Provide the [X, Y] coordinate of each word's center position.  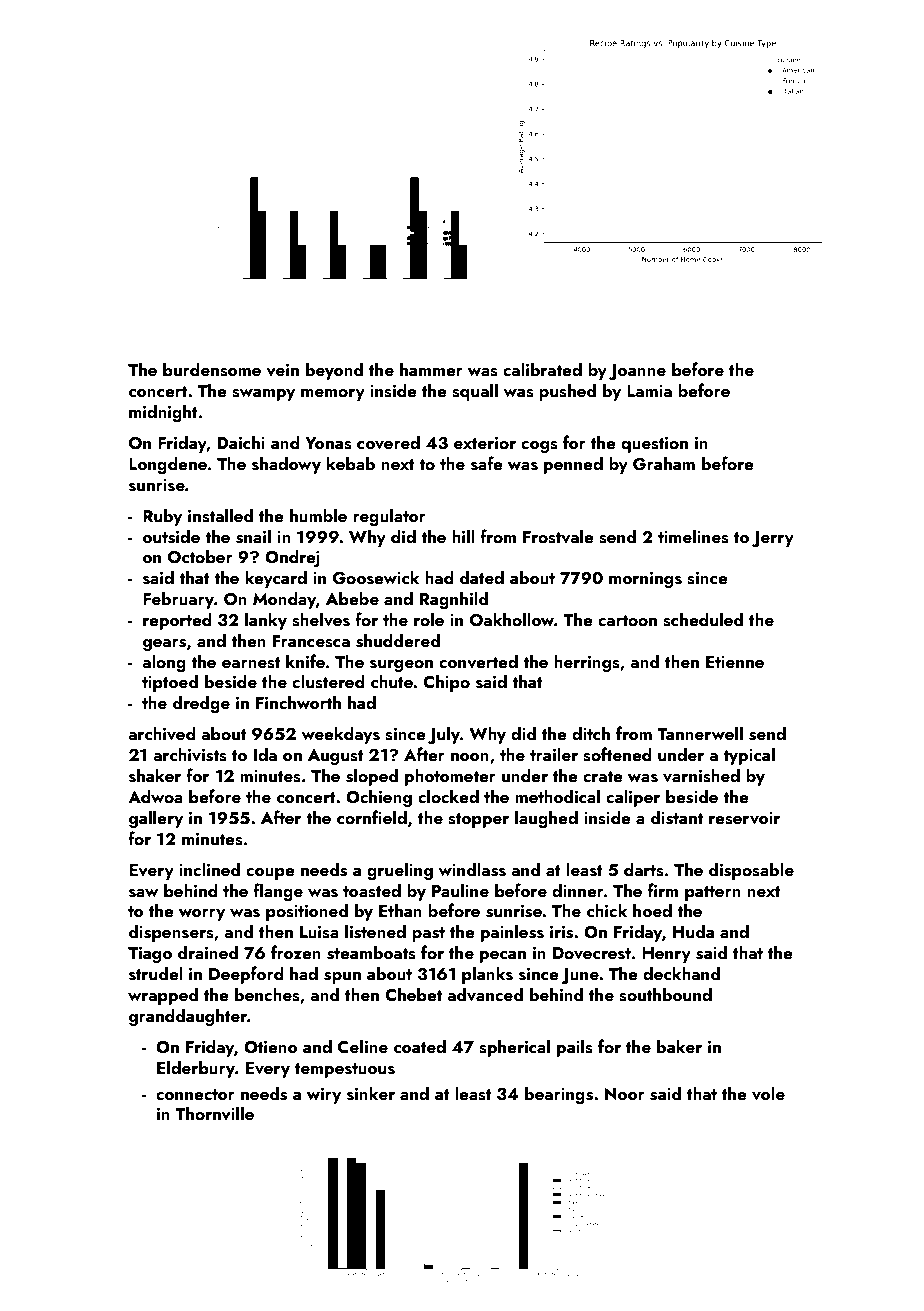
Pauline [460, 890]
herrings [587, 663]
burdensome [212, 369]
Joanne [637, 372]
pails [575, 1048]
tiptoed [170, 683]
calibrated [542, 369]
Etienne [735, 662]
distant [677, 817]
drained [208, 952]
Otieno [271, 1047]
